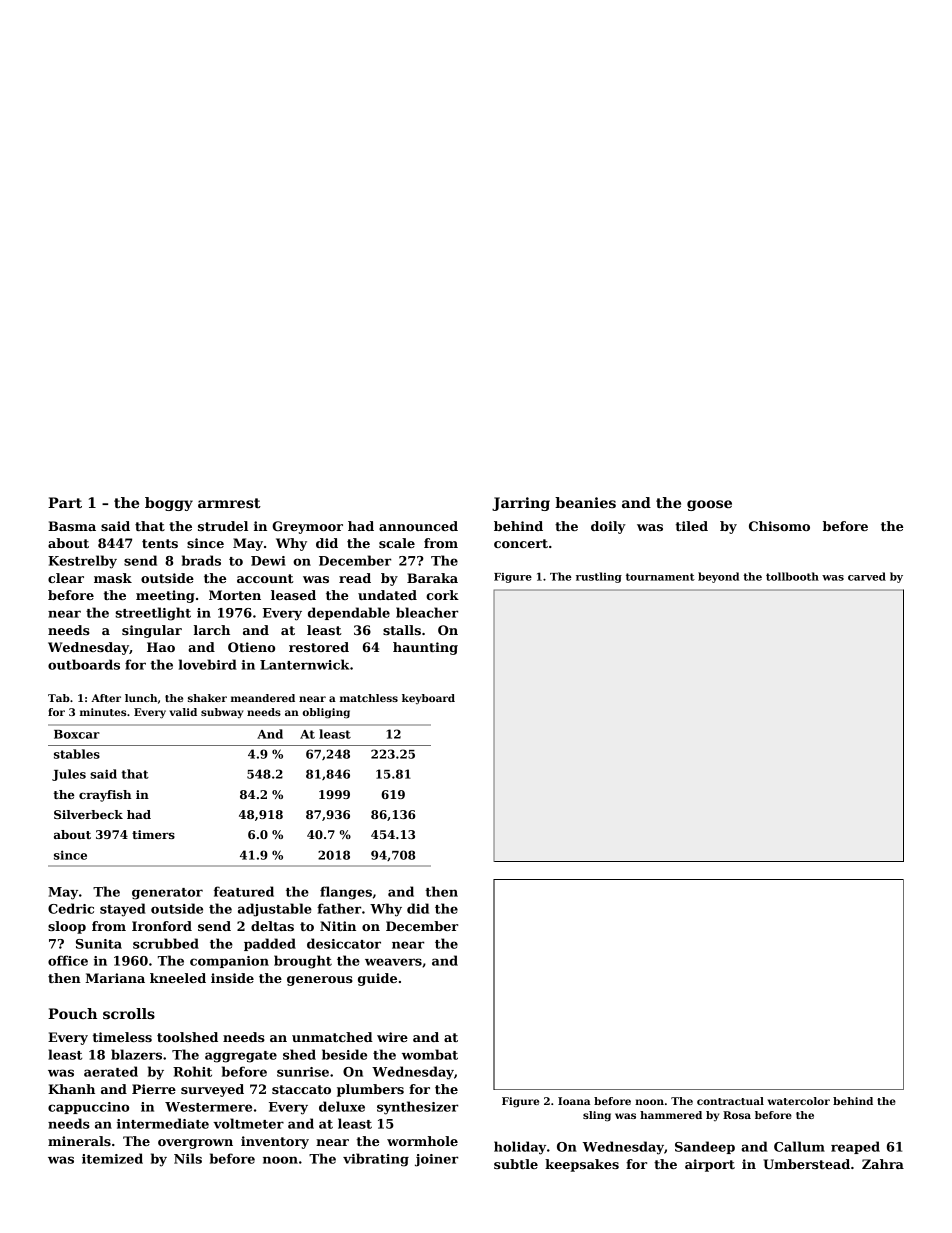  Describe the element at coordinates (188, 1158) in the image. I see `Nils` at that location.
